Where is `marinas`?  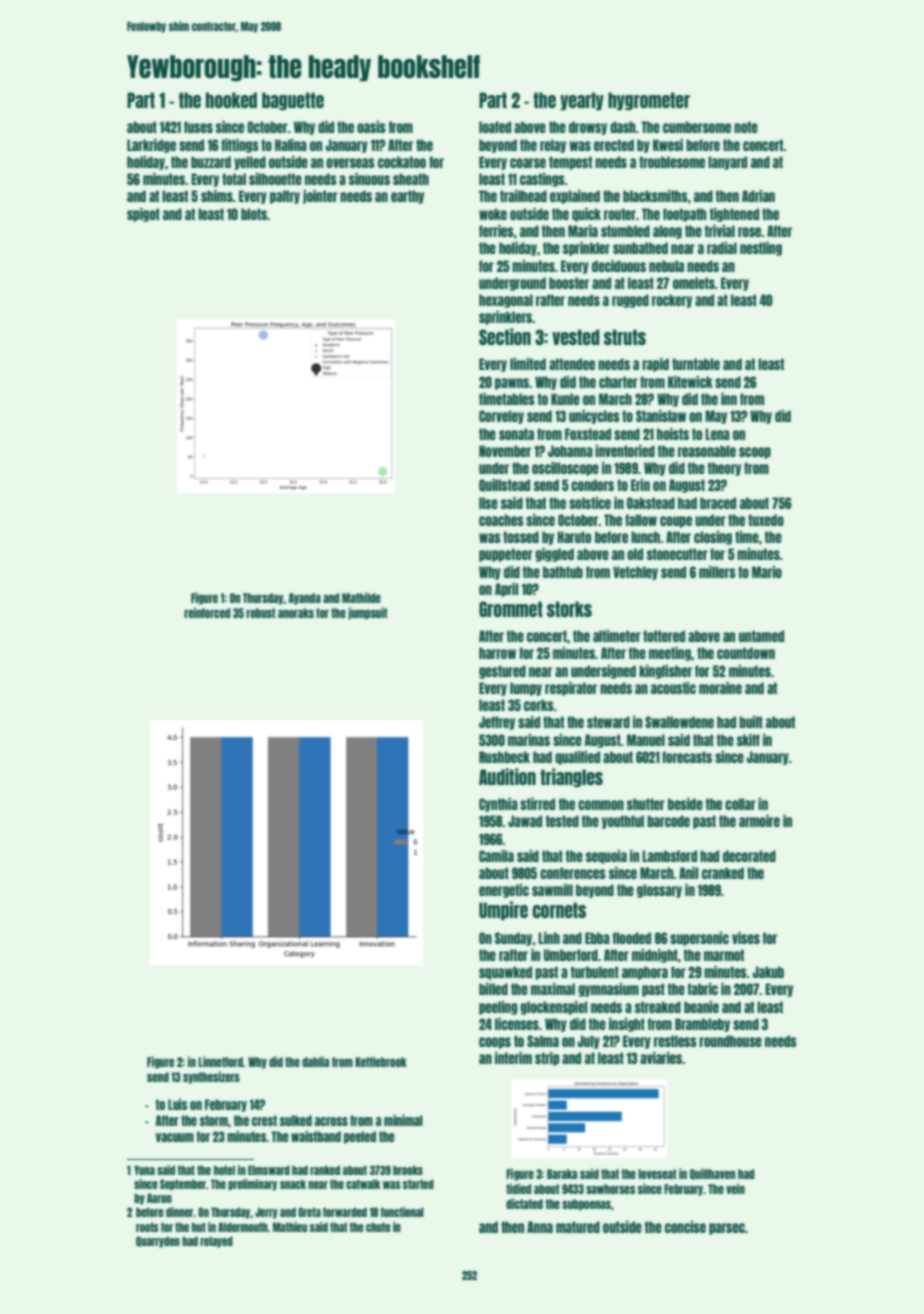 marinas is located at coordinates (529, 740).
